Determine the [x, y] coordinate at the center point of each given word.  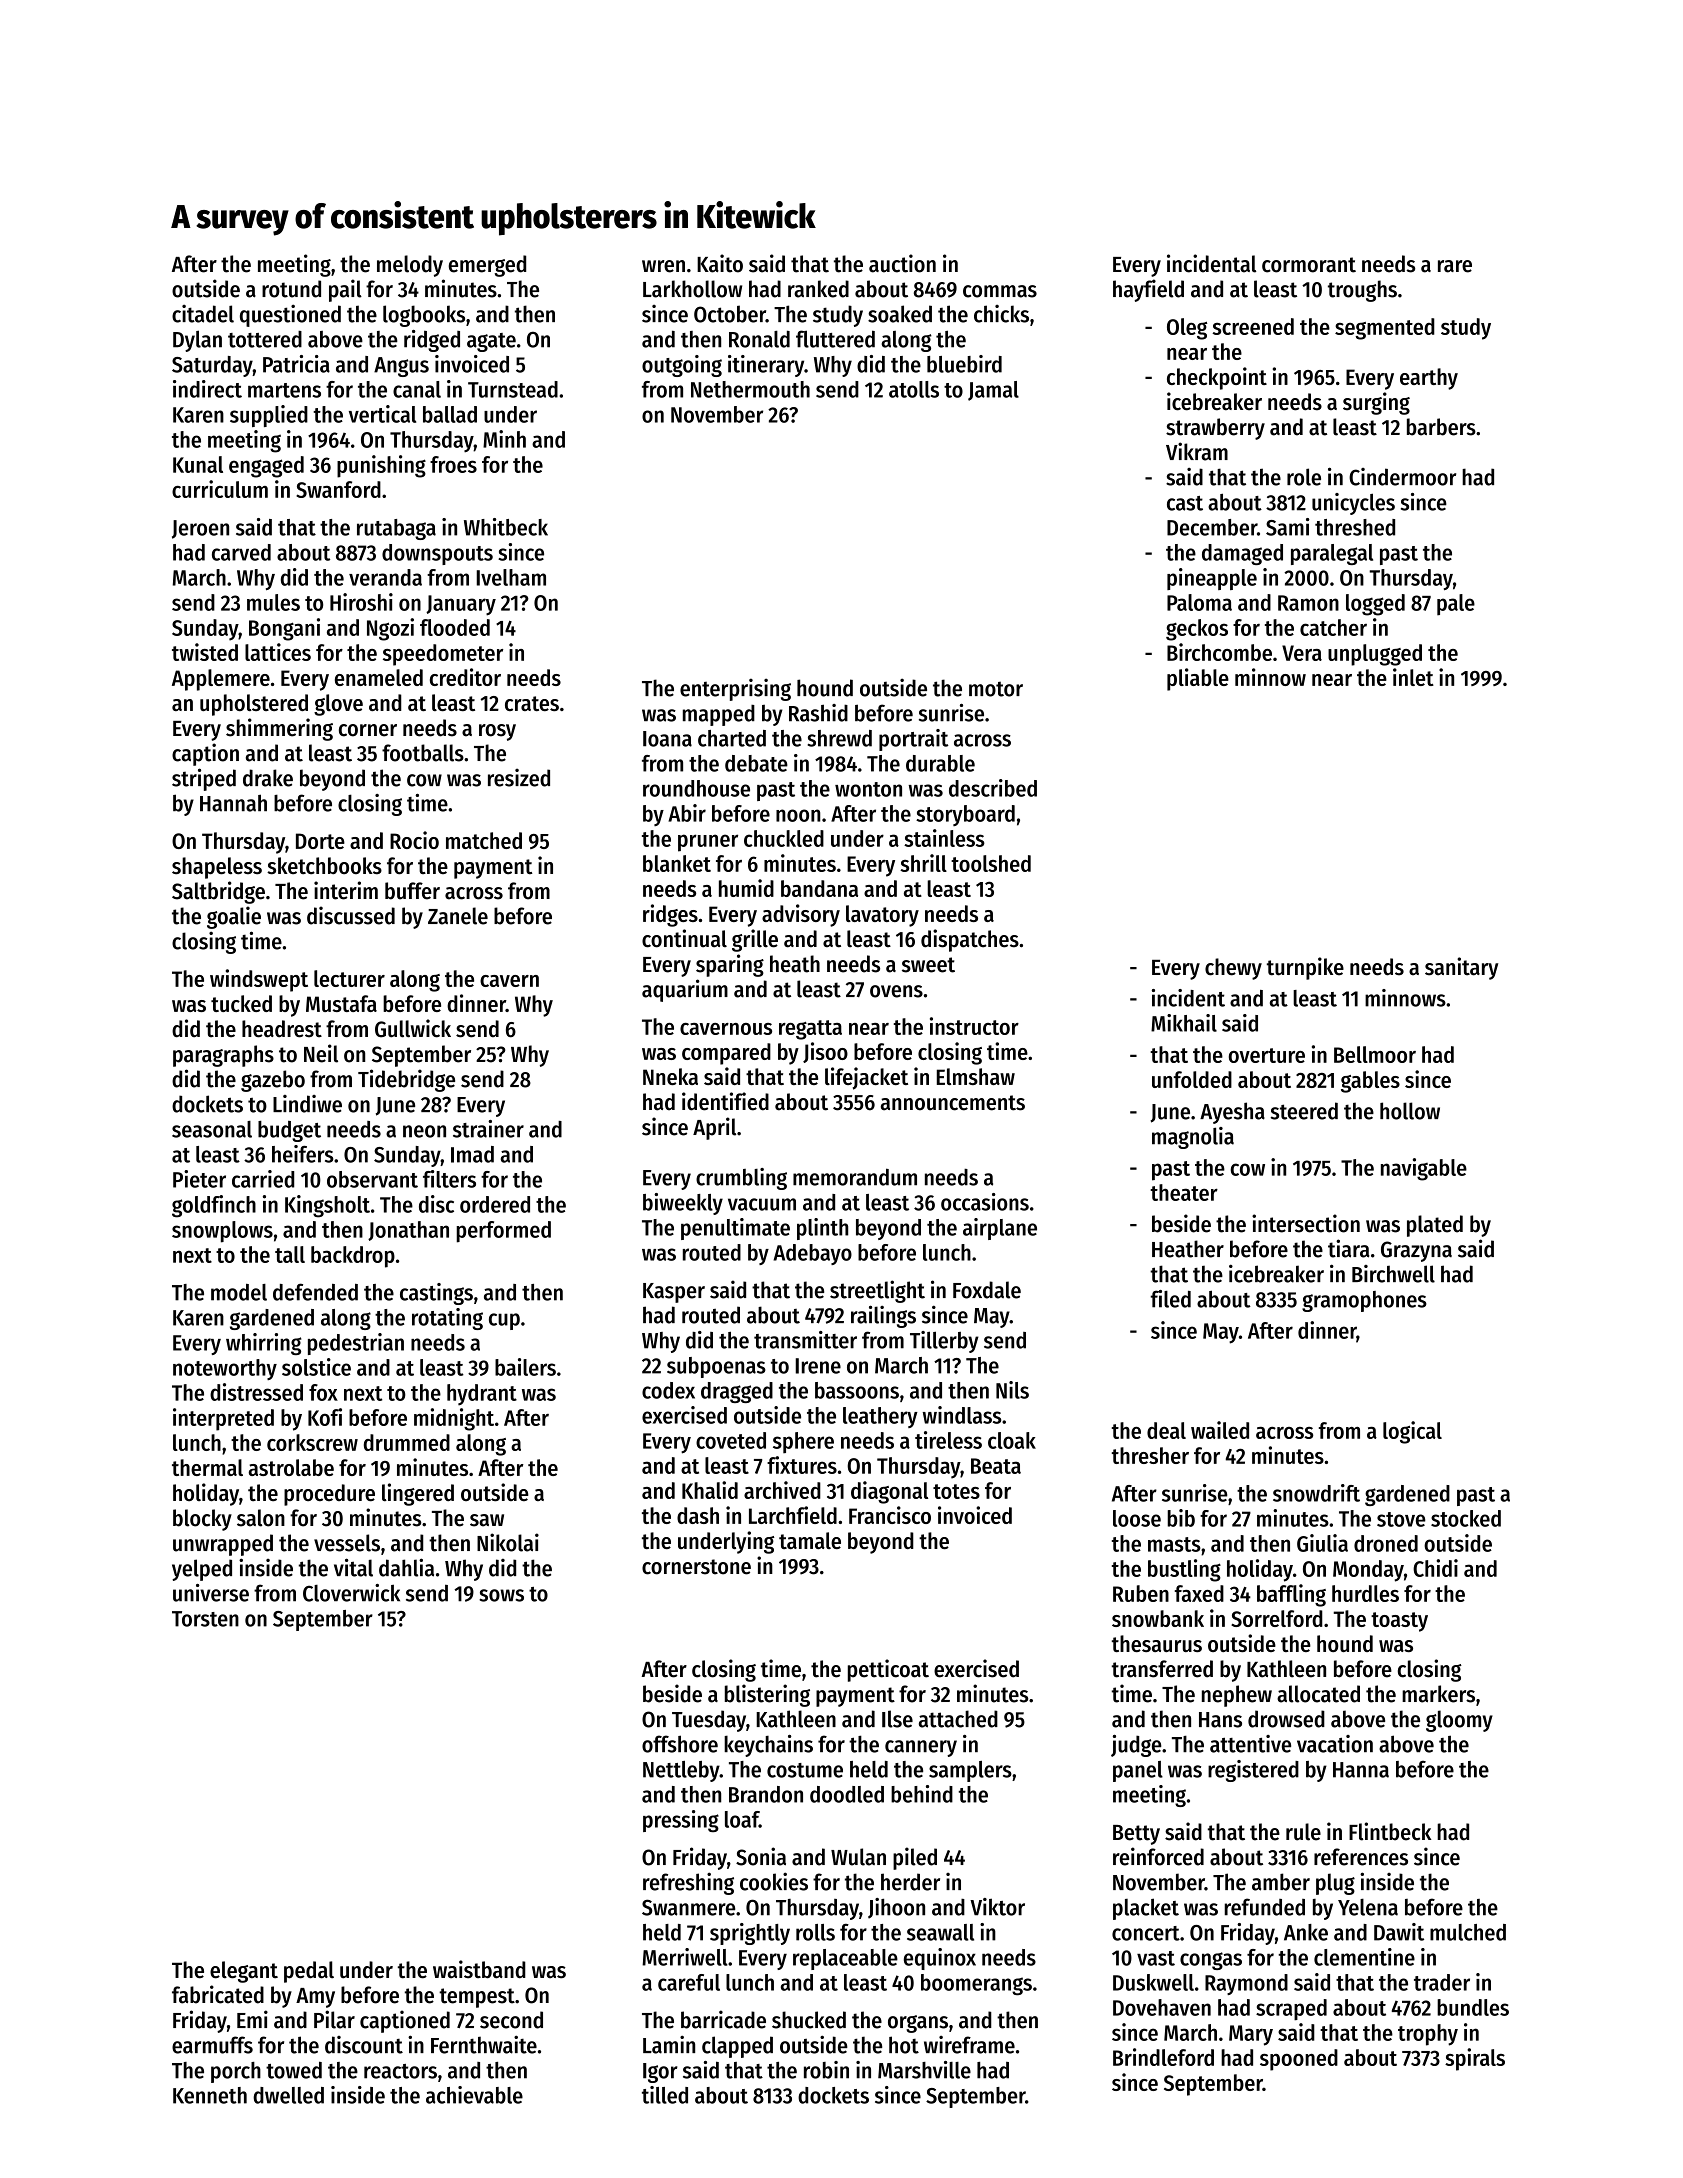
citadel [203, 314]
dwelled [288, 2095]
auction [902, 263]
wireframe [969, 2045]
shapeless [217, 868]
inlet [1413, 677]
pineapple [1212, 579]
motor [996, 689]
